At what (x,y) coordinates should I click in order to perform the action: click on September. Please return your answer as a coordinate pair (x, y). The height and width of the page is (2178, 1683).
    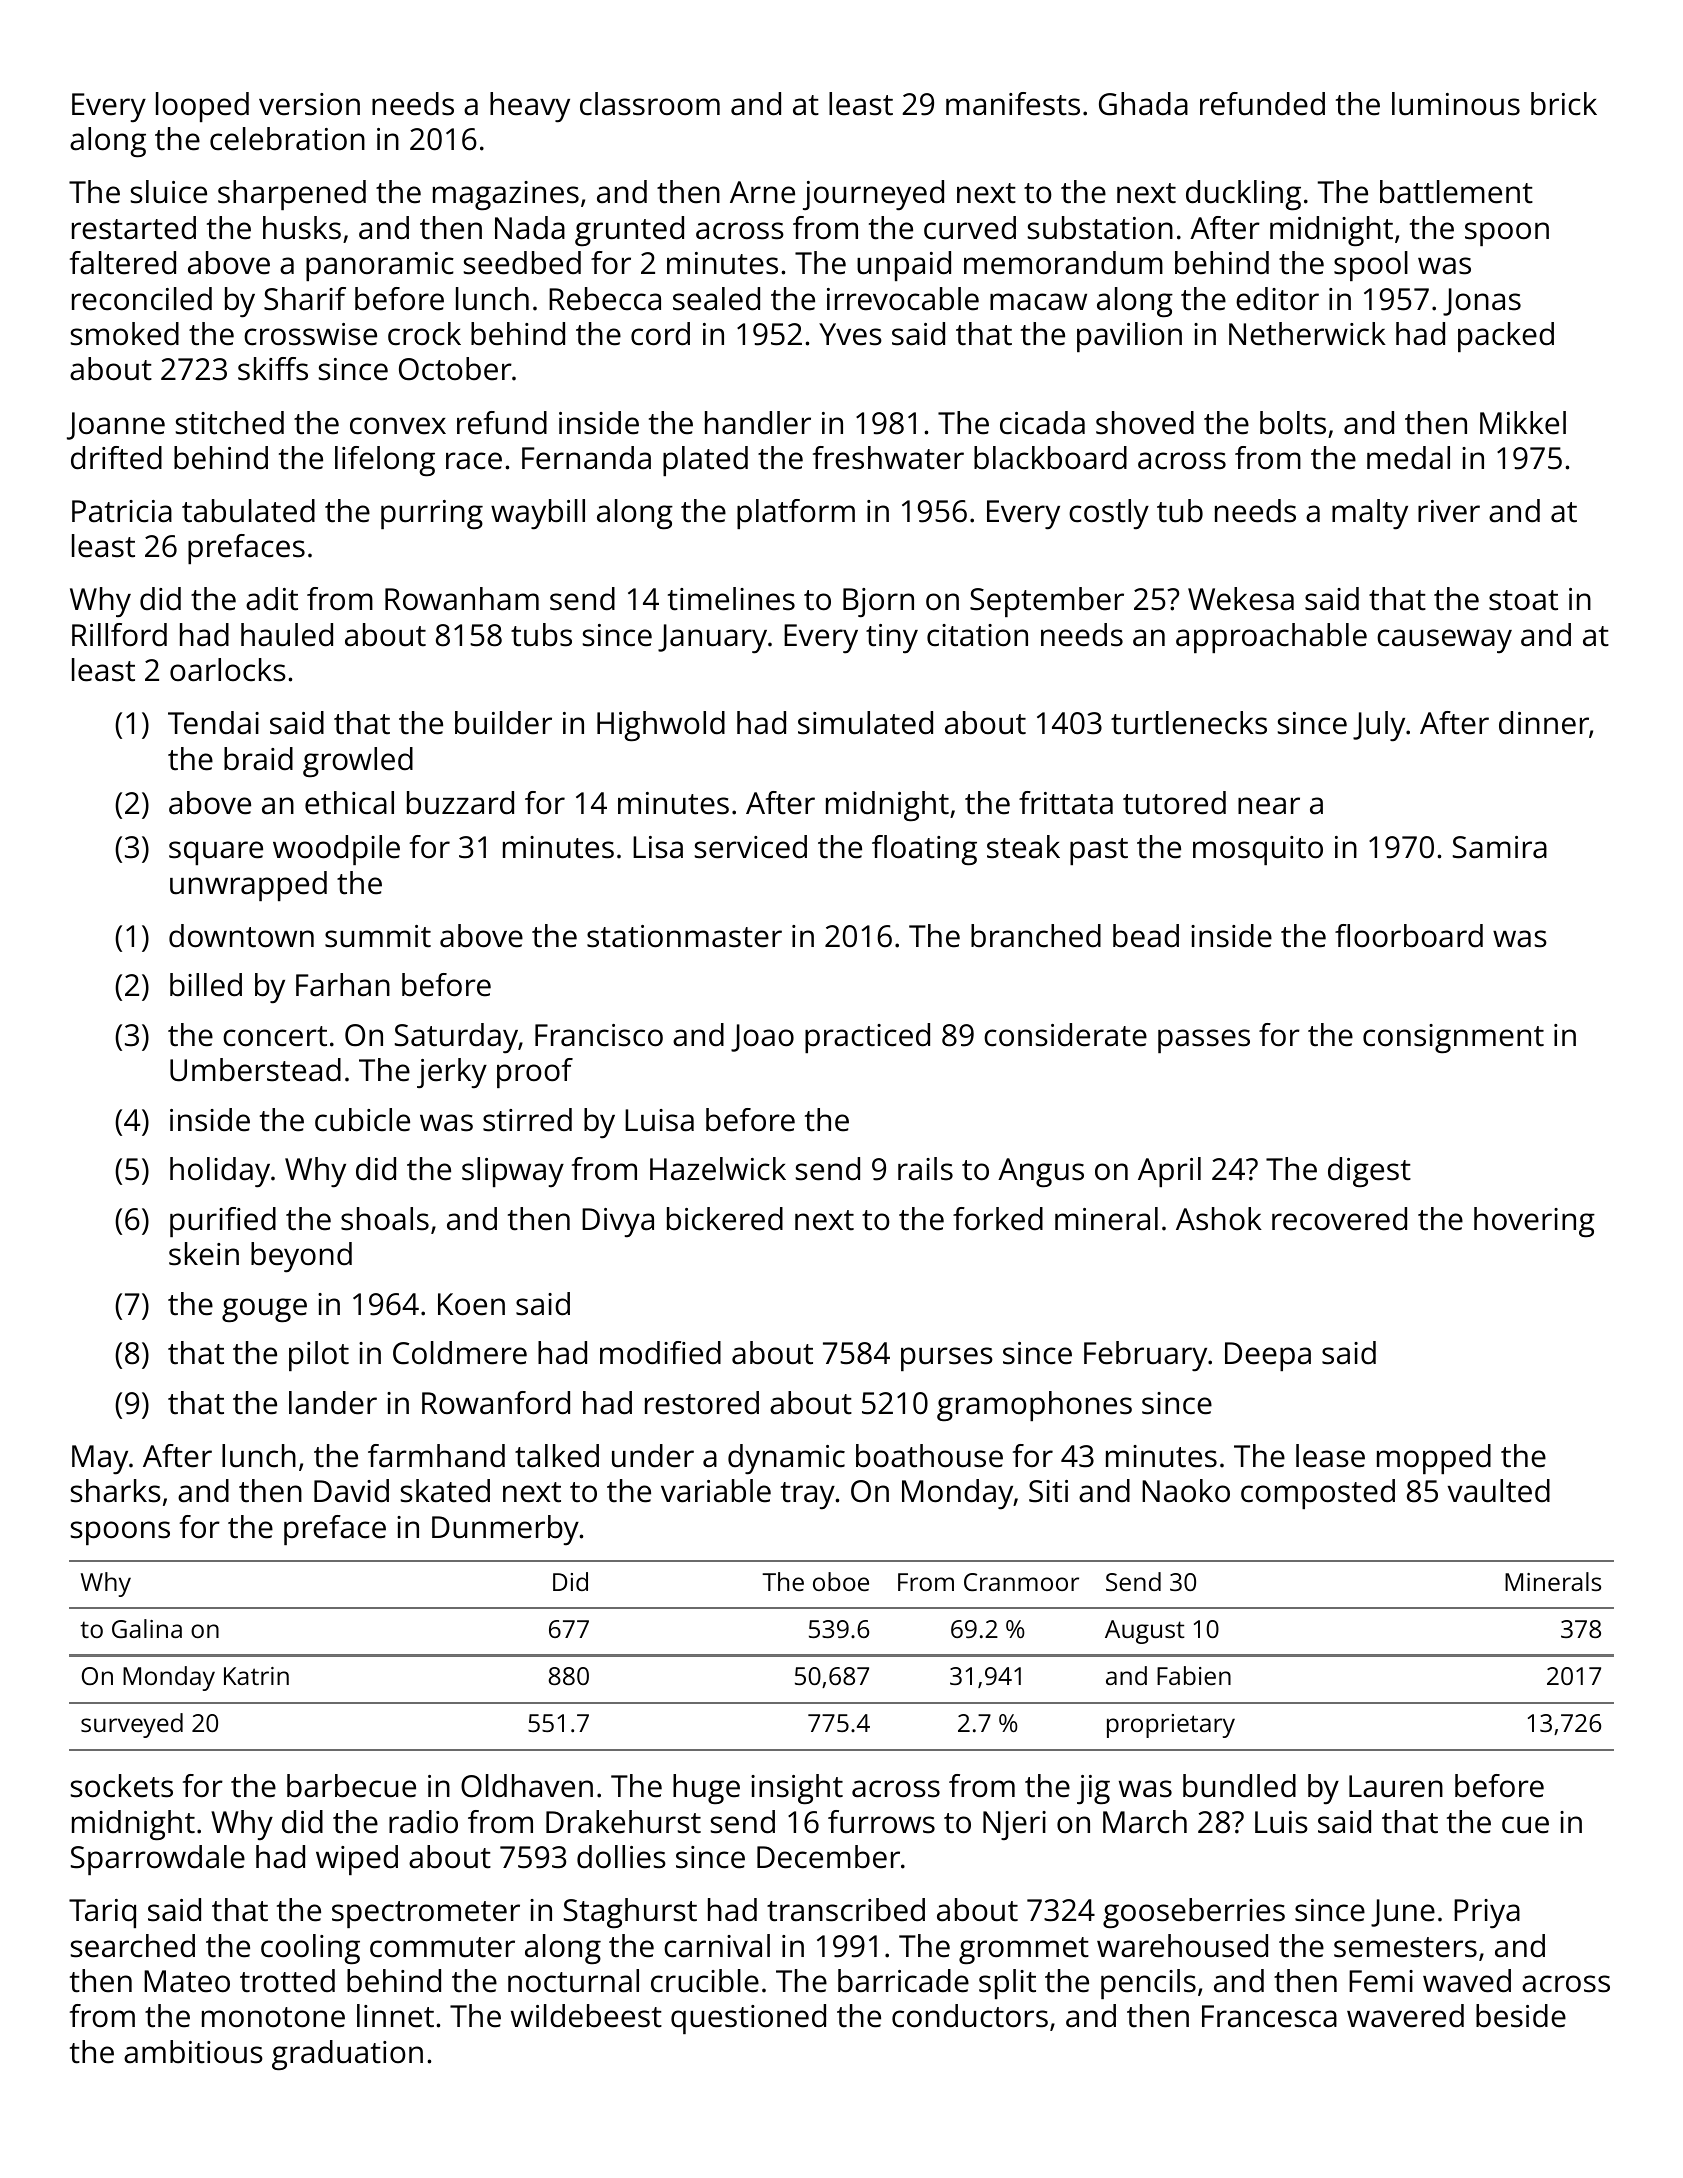
    Looking at the image, I should click on (1047, 602).
